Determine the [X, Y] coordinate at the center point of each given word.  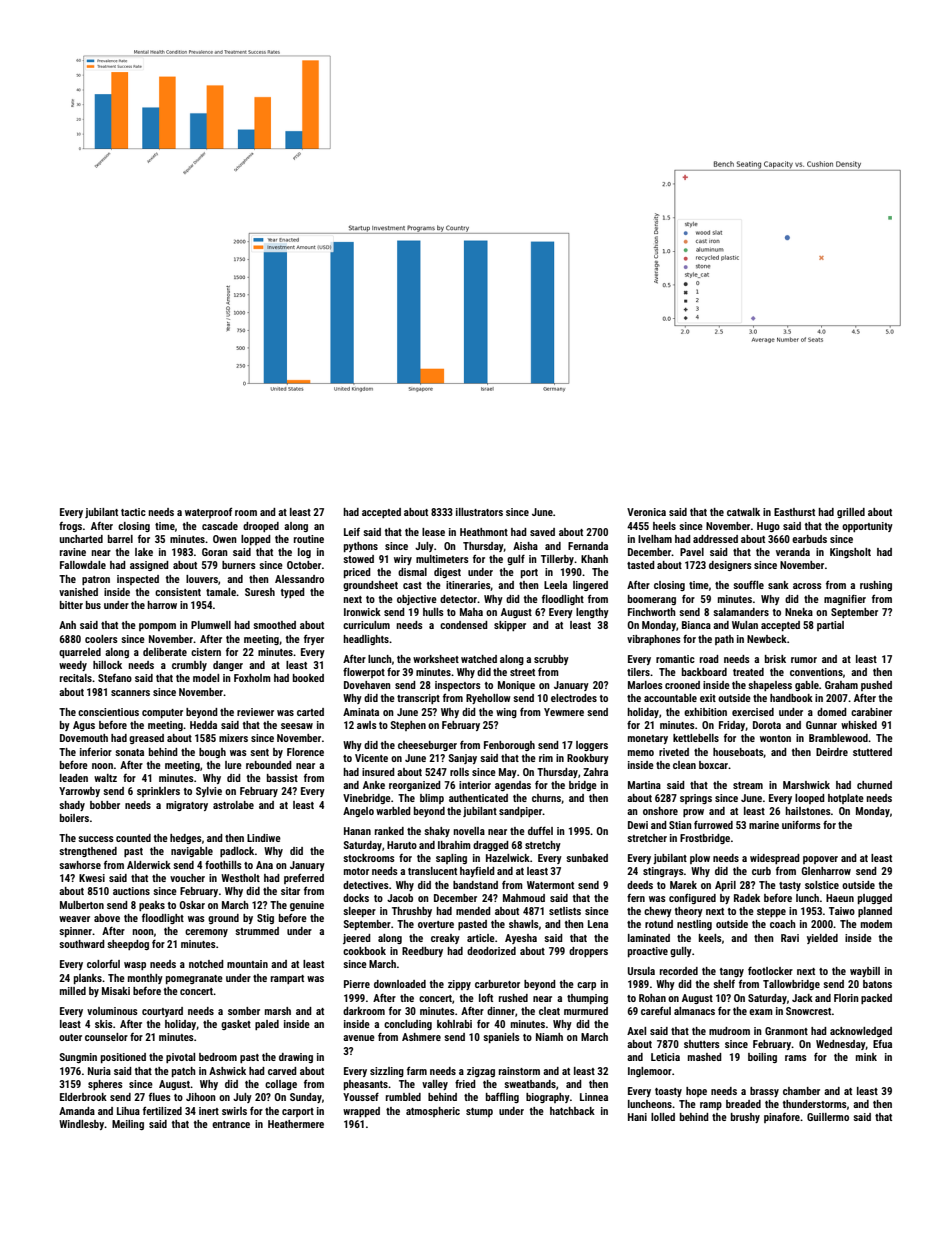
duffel [540, 830]
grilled [851, 513]
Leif [352, 532]
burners [239, 565]
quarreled [80, 653]
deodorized [491, 951]
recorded [679, 971]
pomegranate [194, 979]
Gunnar [821, 725]
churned [874, 785]
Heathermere [296, 1124]
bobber [105, 805]
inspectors [458, 686]
